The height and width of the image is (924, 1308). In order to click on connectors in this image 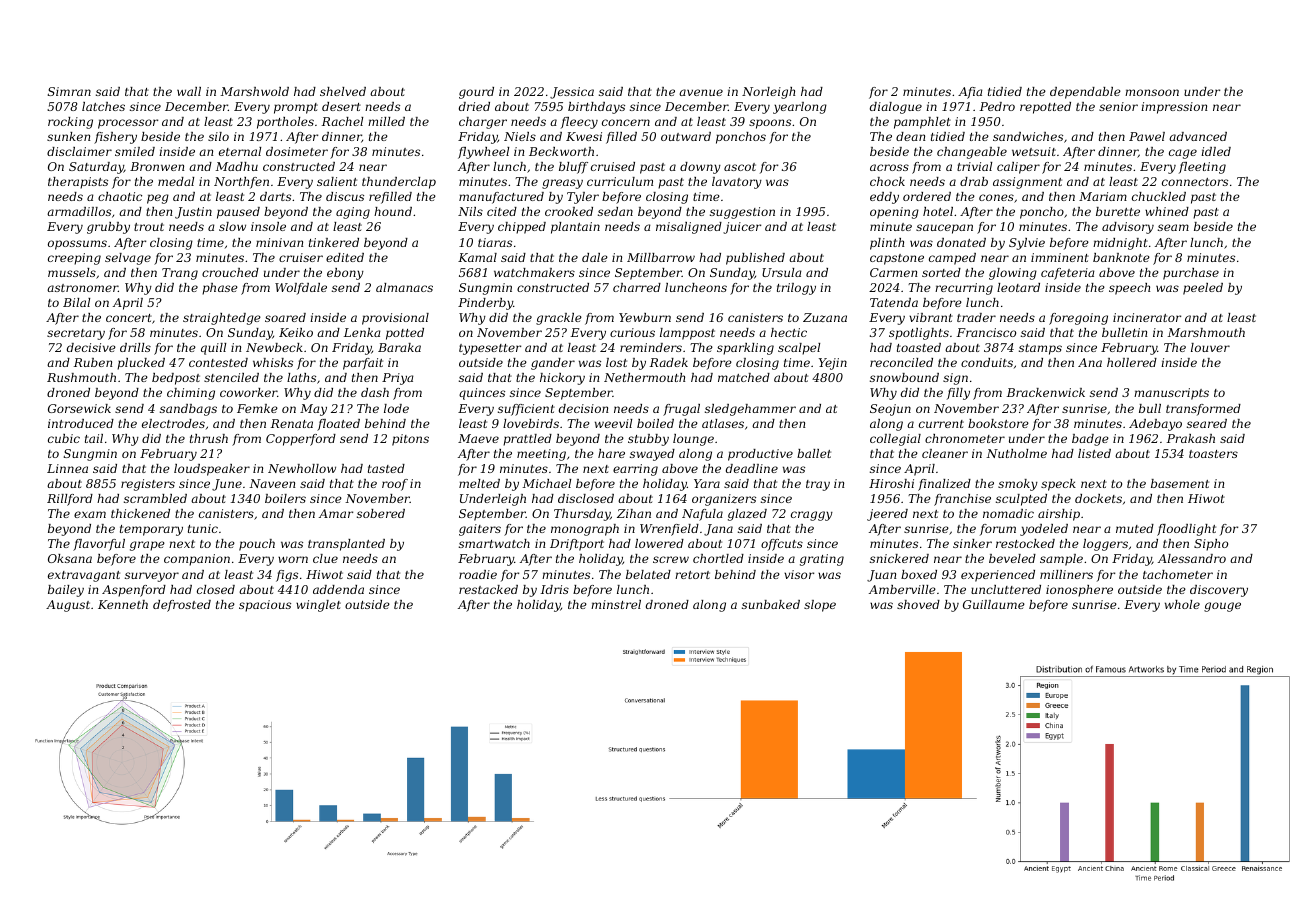, I will do `click(1195, 182)`.
